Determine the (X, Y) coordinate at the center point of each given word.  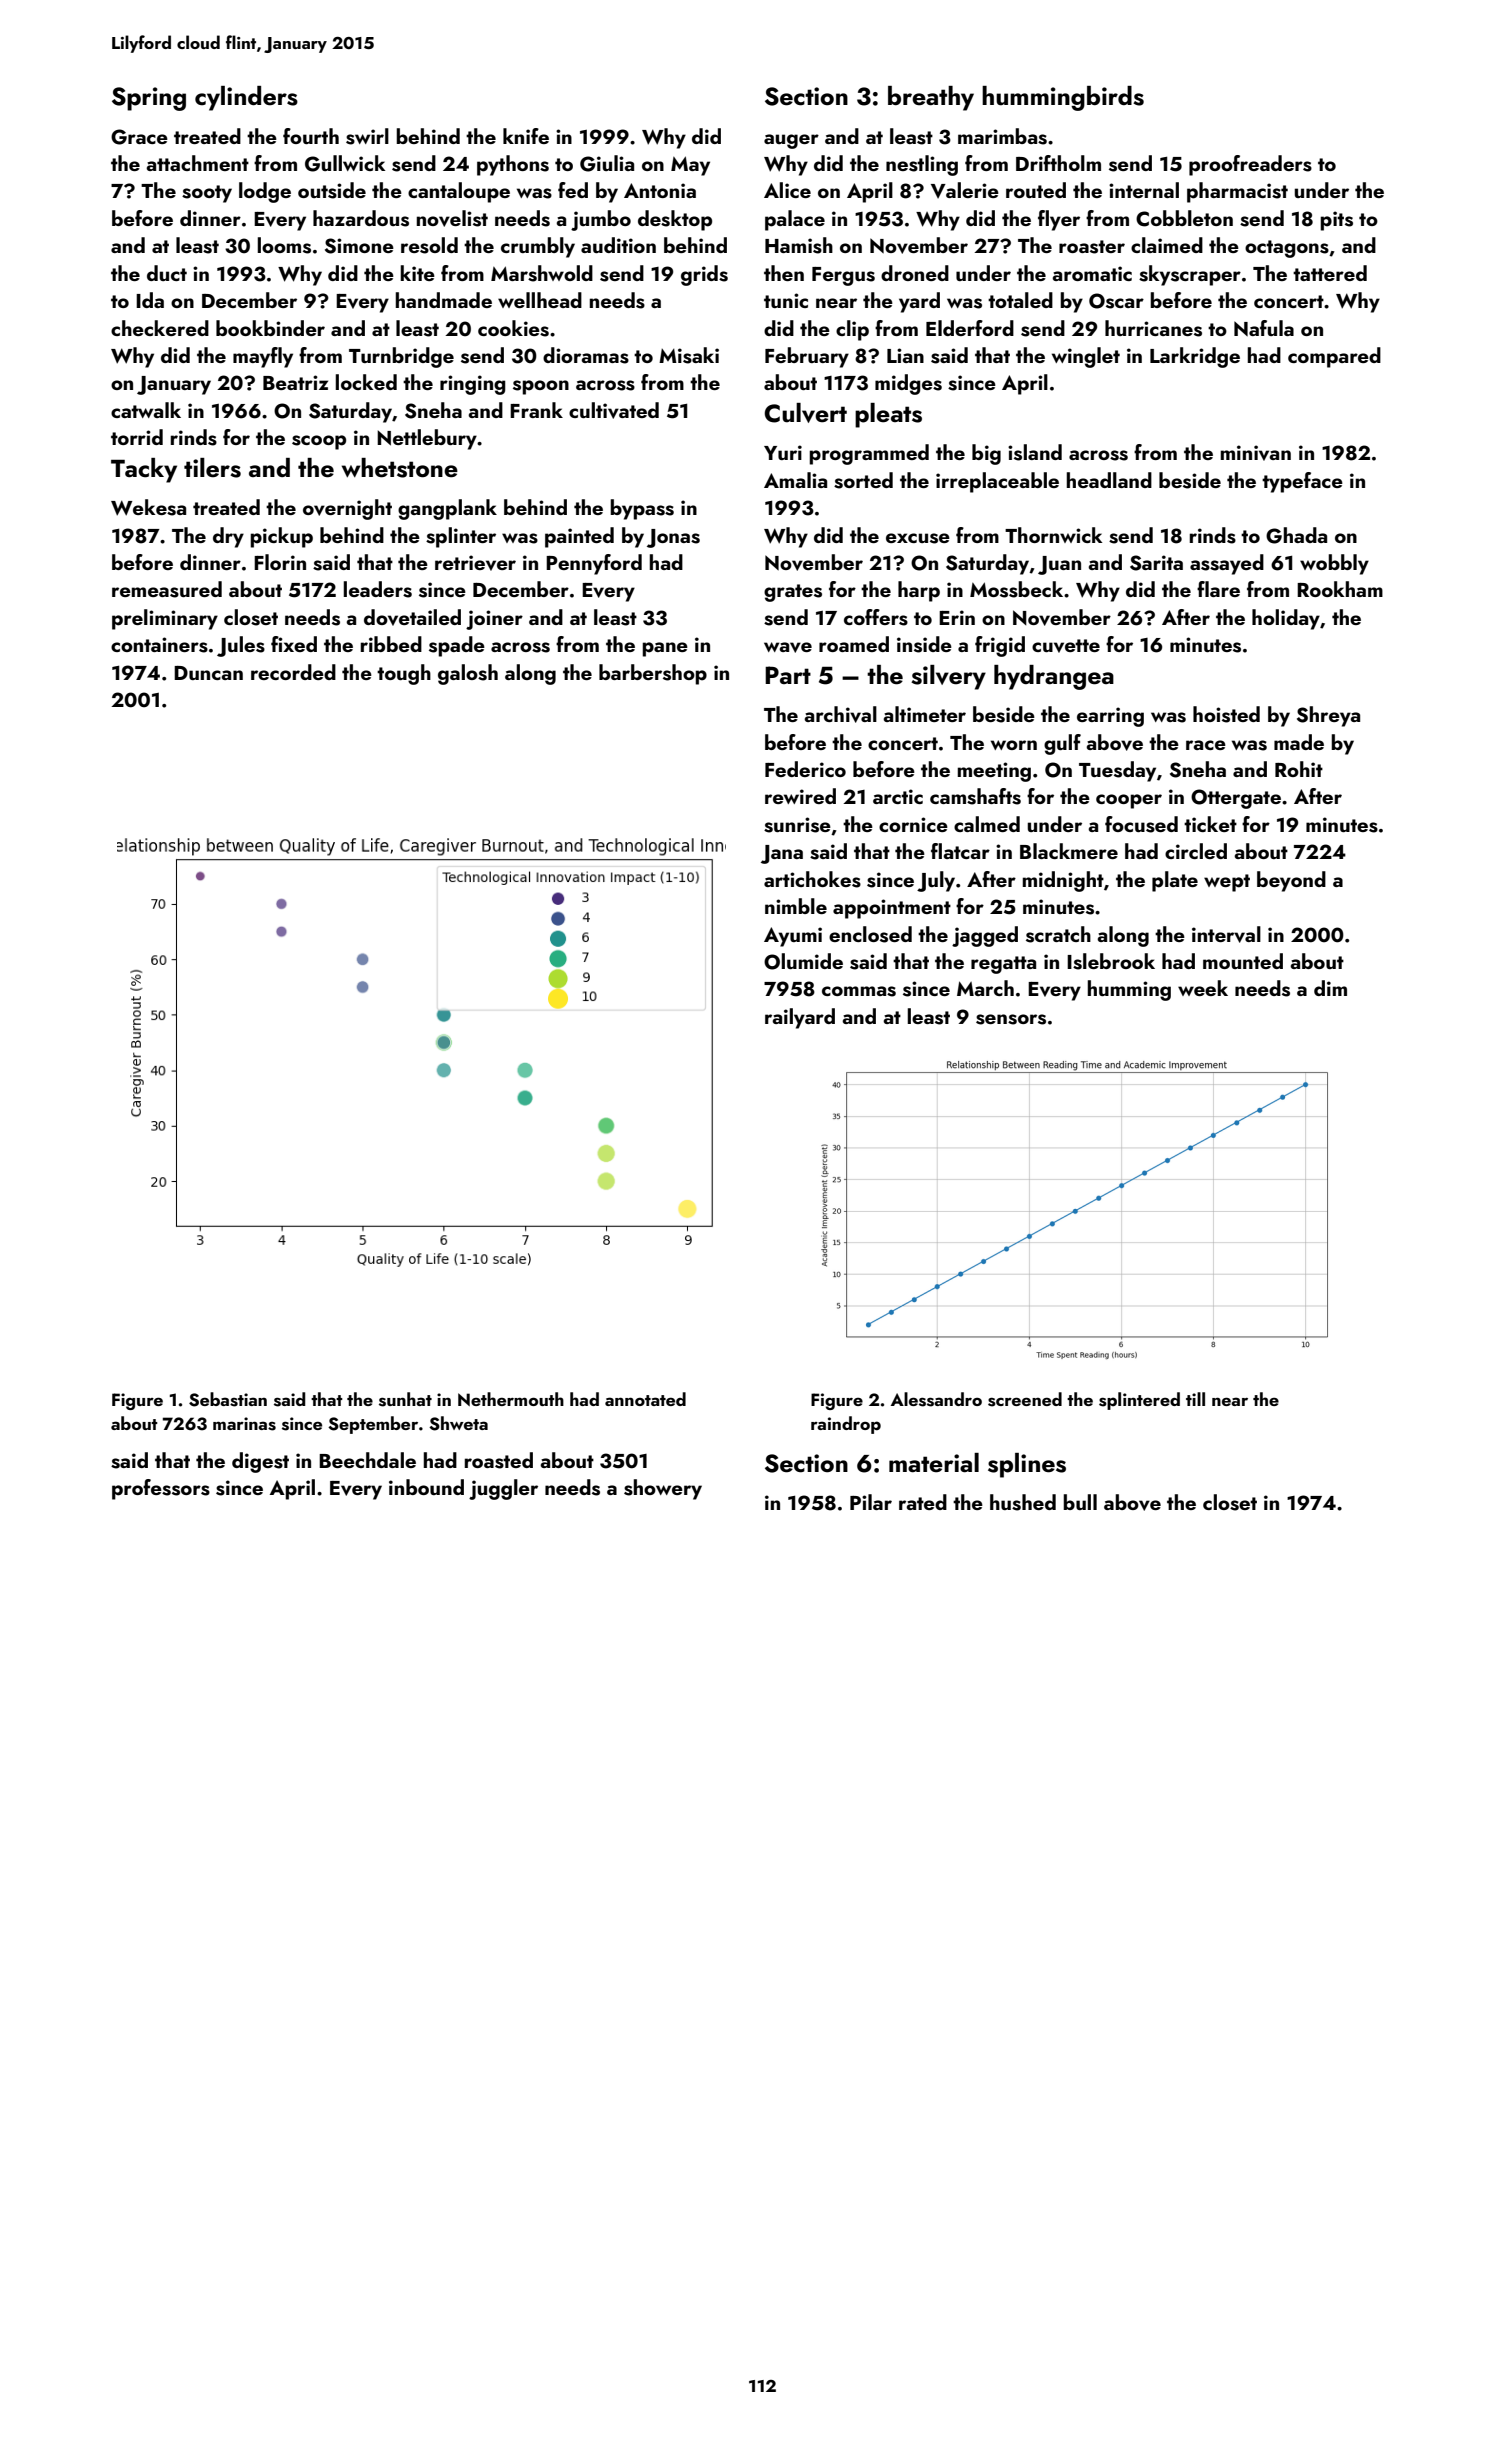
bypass (642, 509)
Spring (149, 99)
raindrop (846, 1425)
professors (161, 1489)
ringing (473, 385)
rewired (800, 796)
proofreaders (1250, 165)
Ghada (1296, 535)
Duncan (208, 673)
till (1195, 1399)
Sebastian (228, 1399)
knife (526, 136)
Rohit (1299, 769)
